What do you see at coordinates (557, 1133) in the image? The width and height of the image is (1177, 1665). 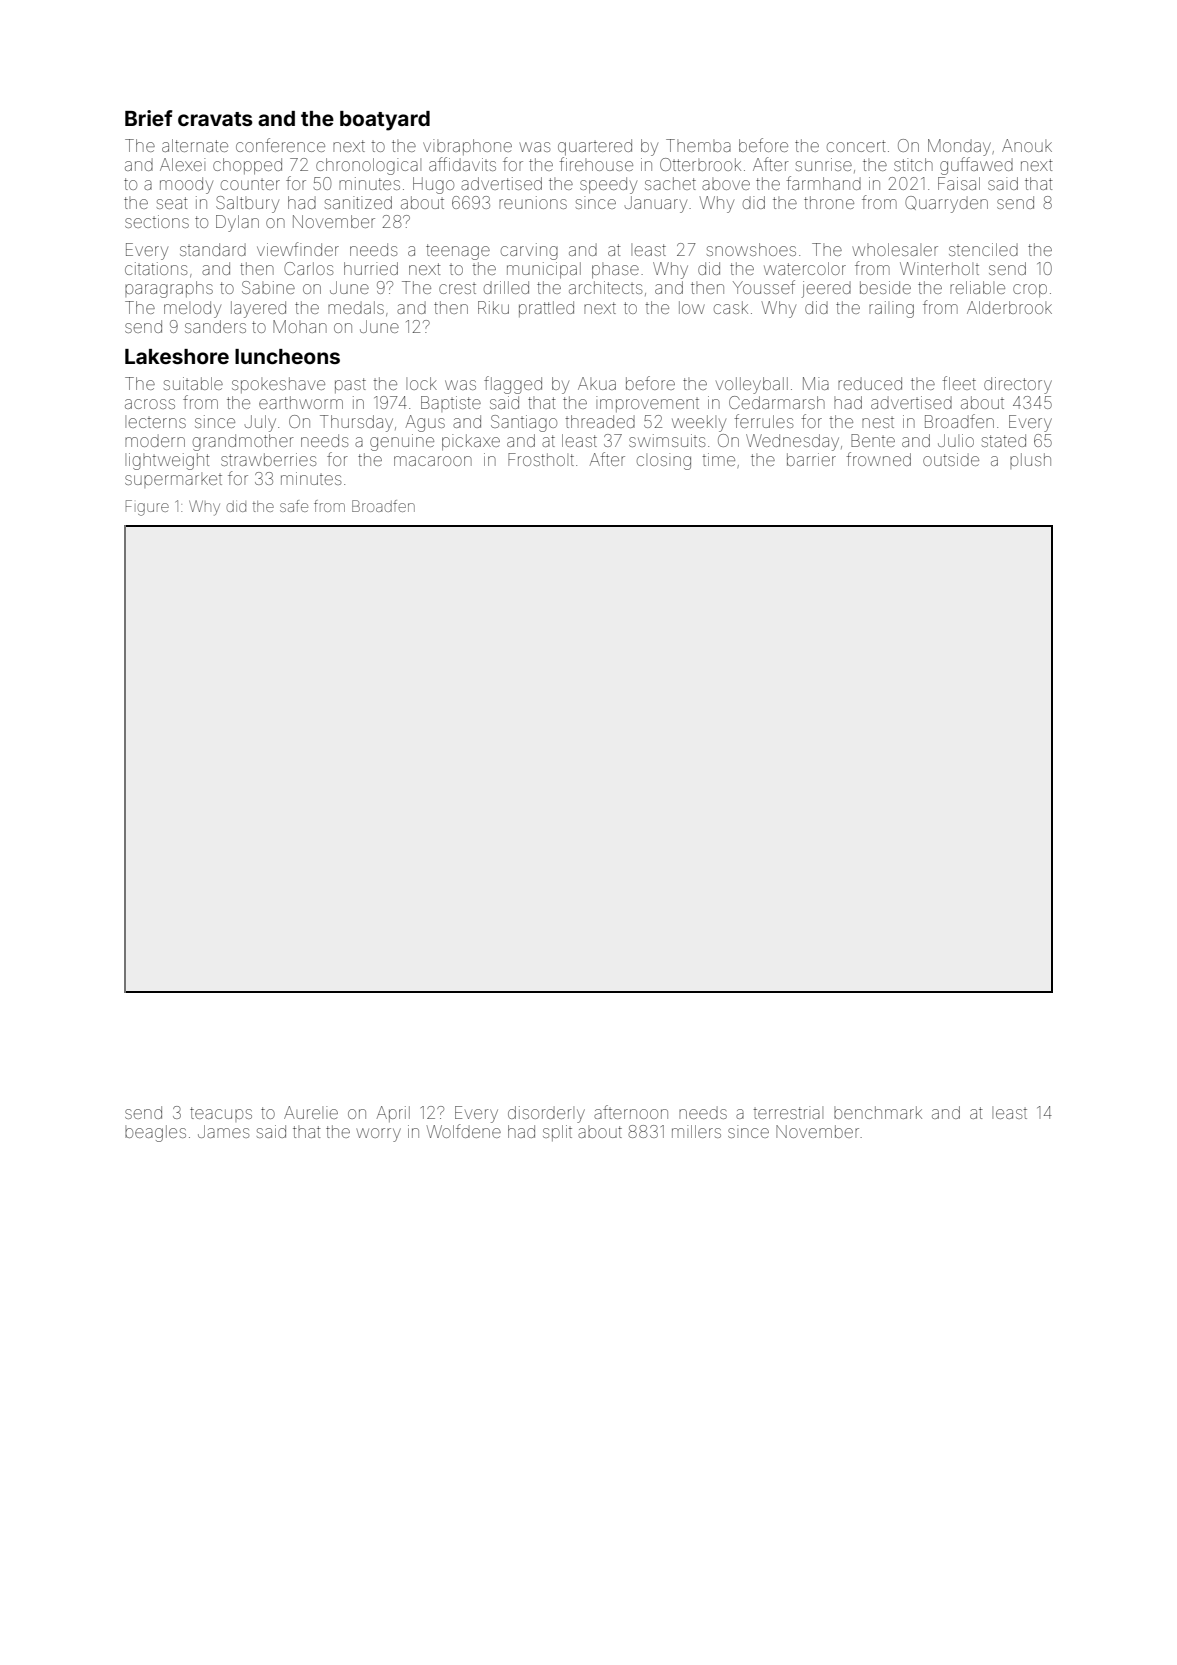 I see `split` at bounding box center [557, 1133].
